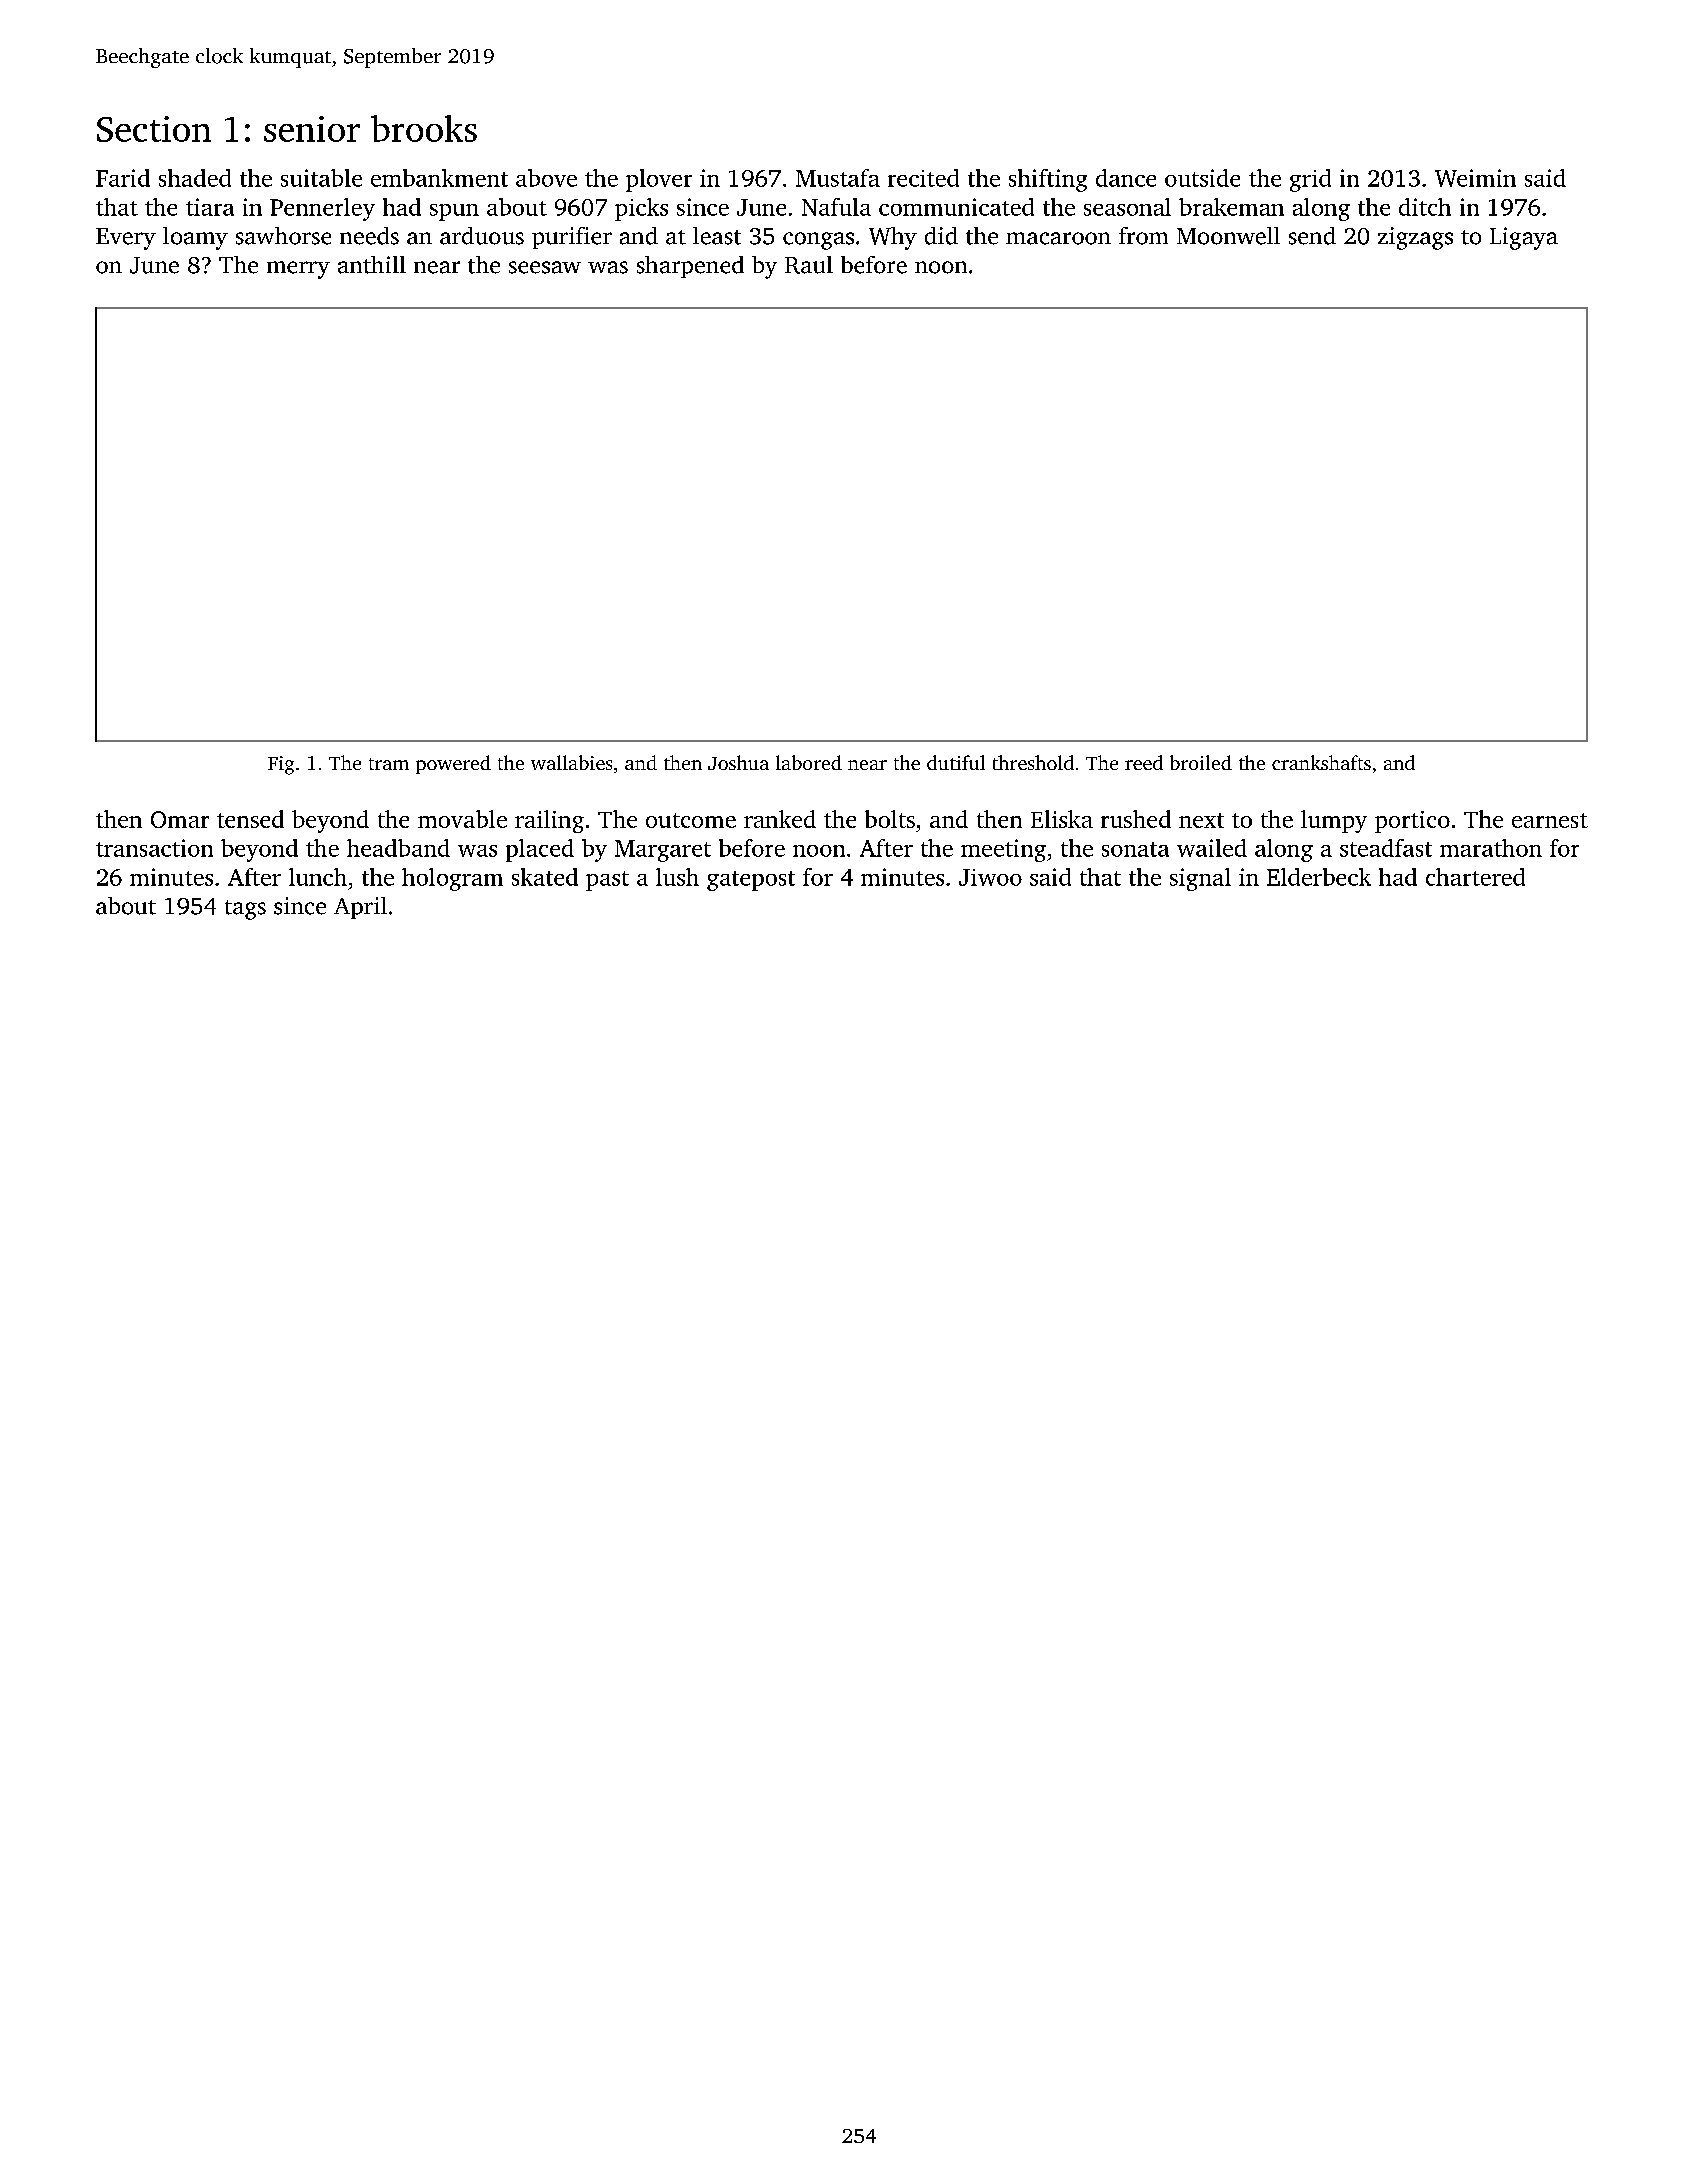 Image resolution: width=1683 pixels, height=2178 pixels. Describe the element at coordinates (738, 762) in the document. I see `Joshua` at that location.
